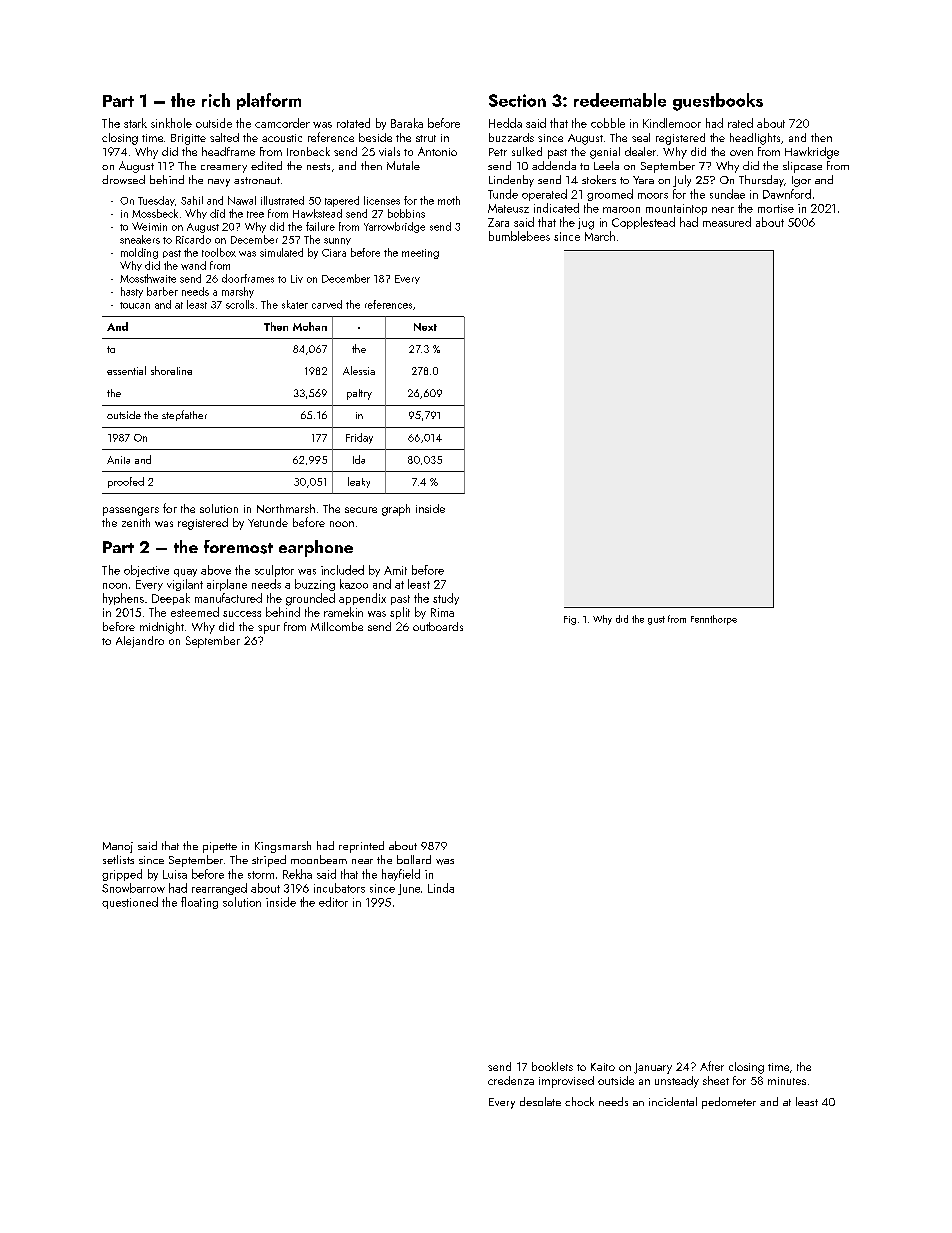  Describe the element at coordinates (438, 626) in the page. I see `outboards` at that location.
